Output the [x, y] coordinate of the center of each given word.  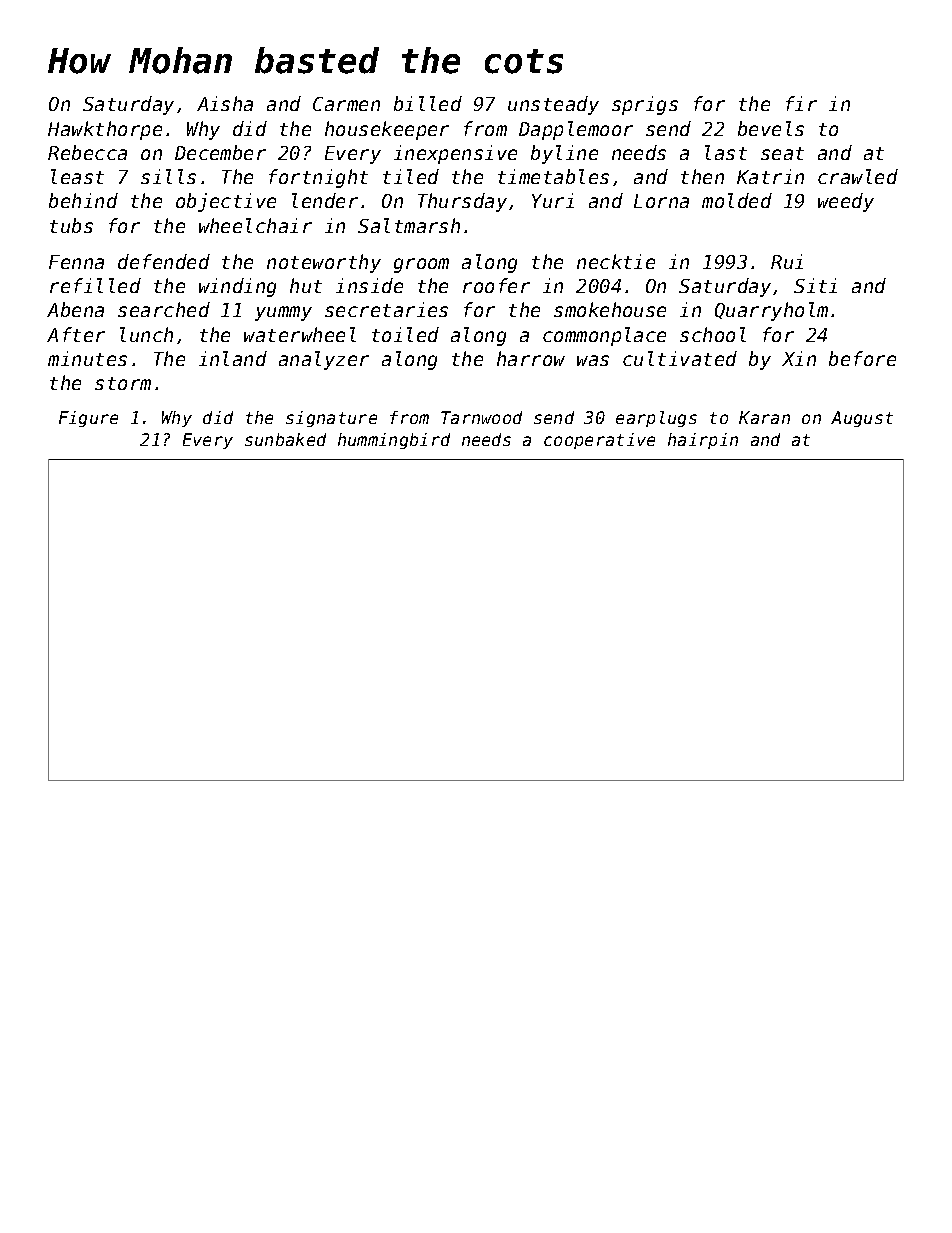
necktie [616, 261]
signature [331, 419]
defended [164, 261]
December [220, 152]
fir [801, 103]
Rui [787, 261]
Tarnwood [481, 417]
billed [428, 103]
